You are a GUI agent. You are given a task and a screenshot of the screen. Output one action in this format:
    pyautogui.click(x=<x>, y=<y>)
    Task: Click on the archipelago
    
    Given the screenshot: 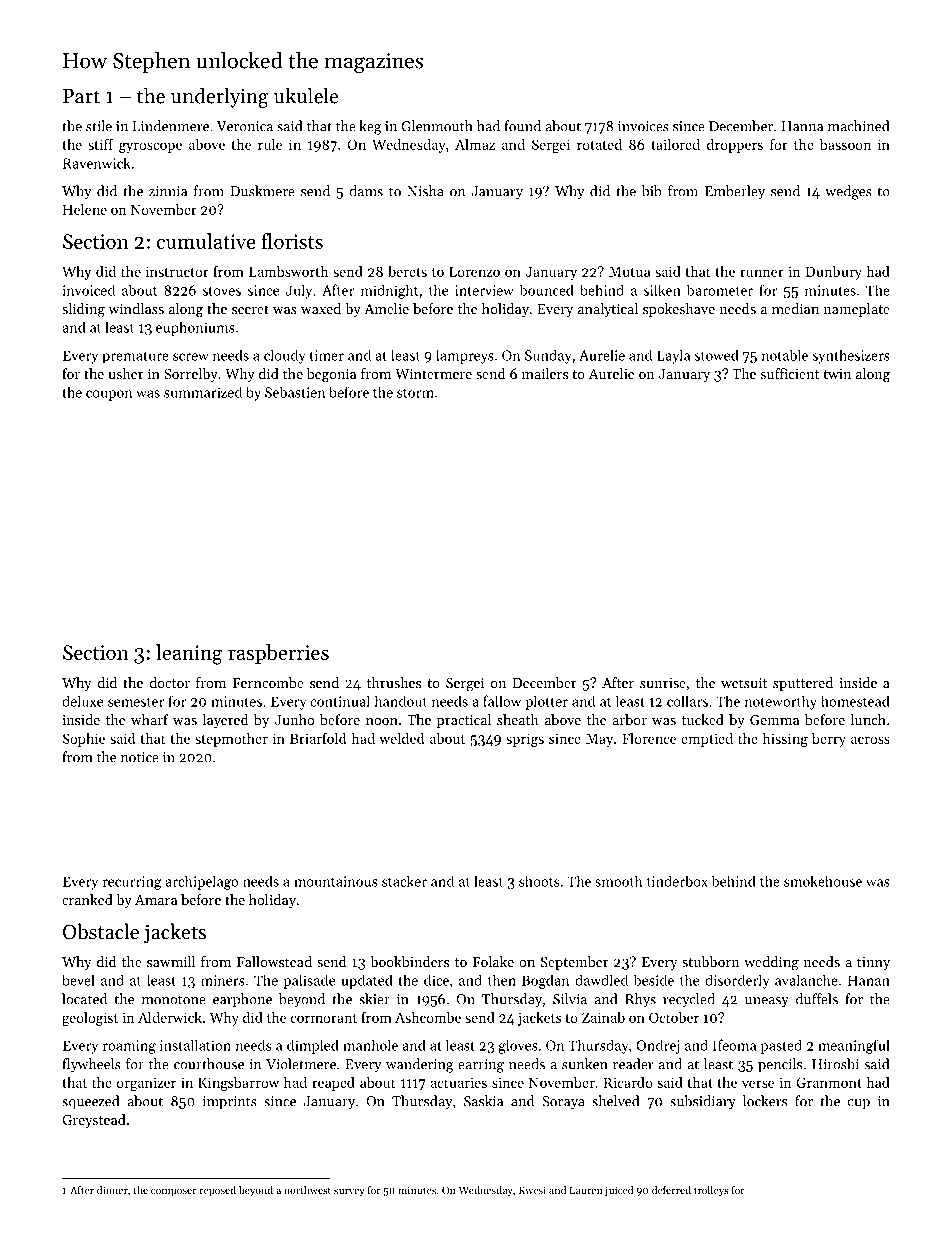 What is the action you would take?
    pyautogui.click(x=201, y=882)
